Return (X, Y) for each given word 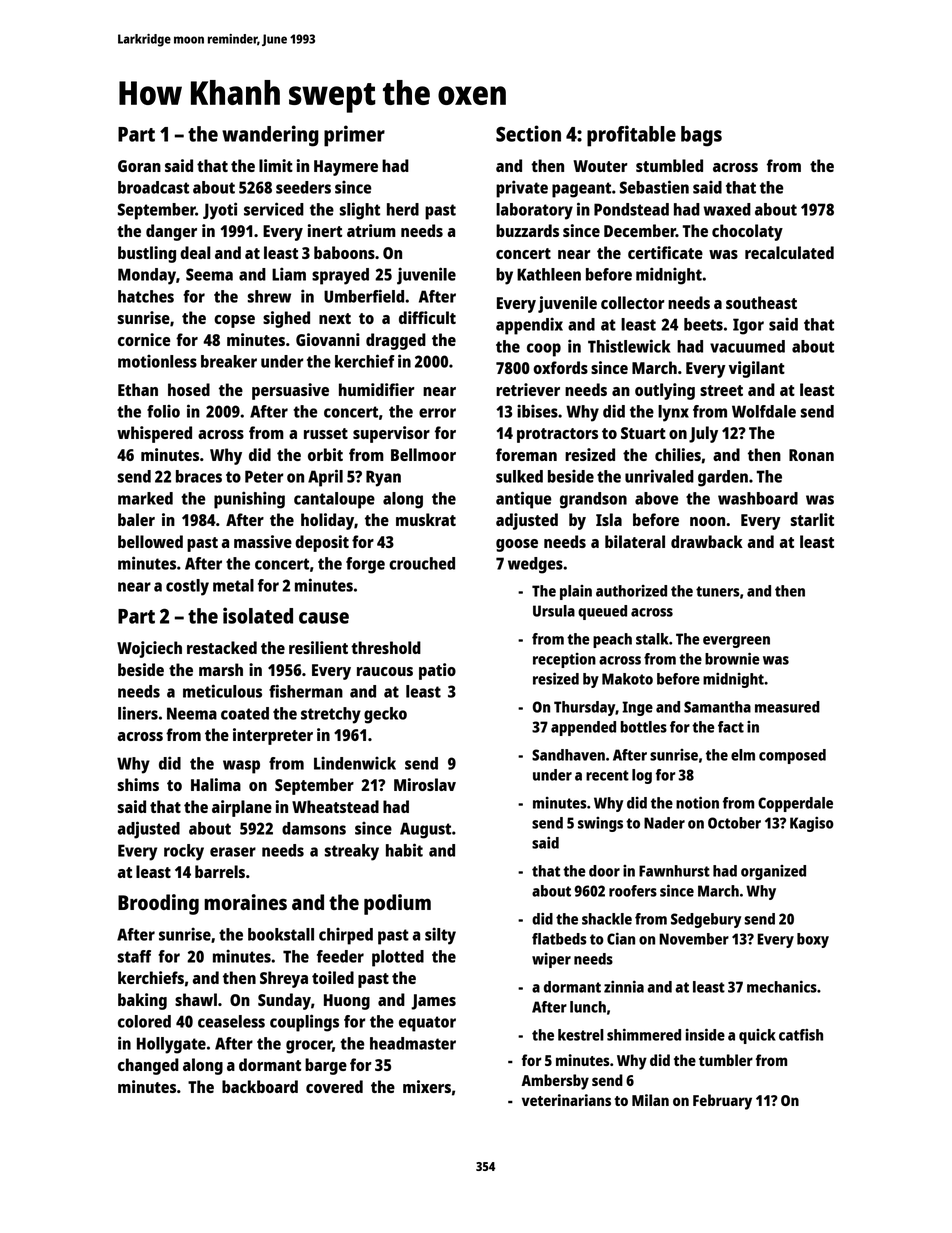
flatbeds (559, 939)
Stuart (643, 433)
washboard (758, 498)
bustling (147, 254)
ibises (537, 411)
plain (576, 592)
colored (144, 1021)
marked (145, 498)
